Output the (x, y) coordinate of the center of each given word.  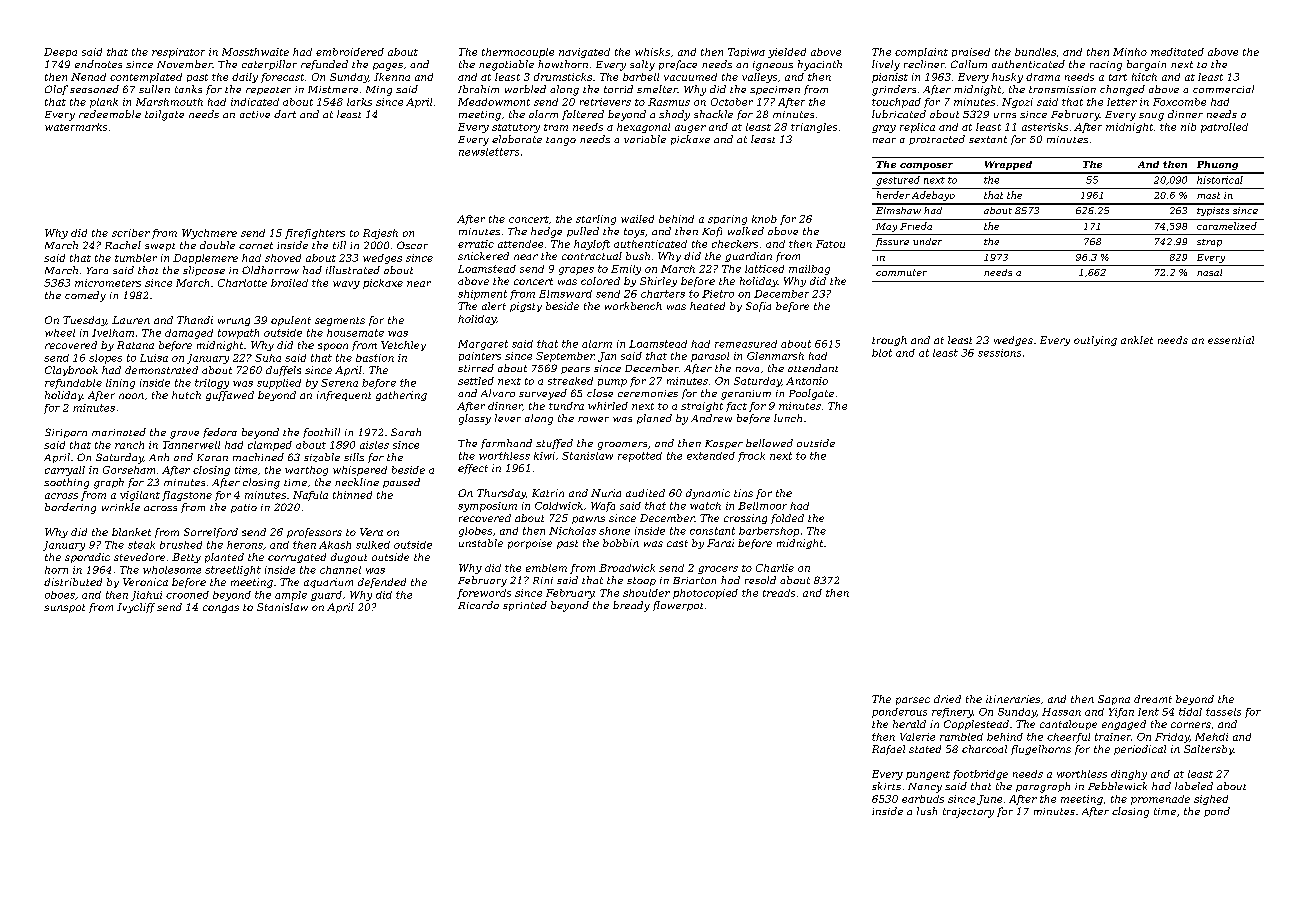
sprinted (525, 606)
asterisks (1045, 127)
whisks (652, 52)
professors (314, 533)
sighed (1211, 800)
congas (221, 609)
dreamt (1153, 699)
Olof (56, 90)
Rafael (888, 750)
